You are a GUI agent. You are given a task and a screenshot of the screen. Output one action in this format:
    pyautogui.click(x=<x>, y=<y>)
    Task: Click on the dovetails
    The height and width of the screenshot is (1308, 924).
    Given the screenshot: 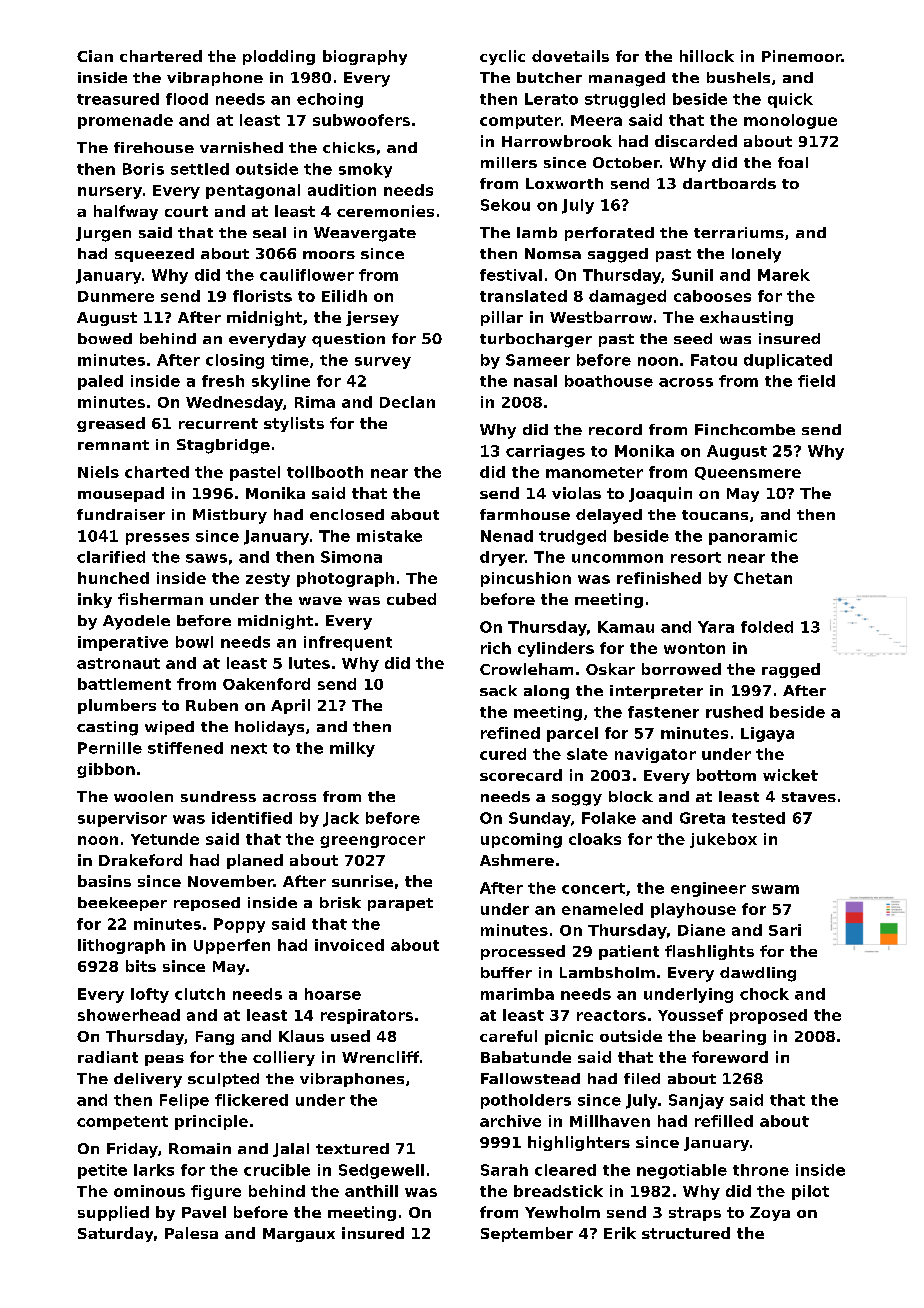 What is the action you would take?
    pyautogui.click(x=570, y=56)
